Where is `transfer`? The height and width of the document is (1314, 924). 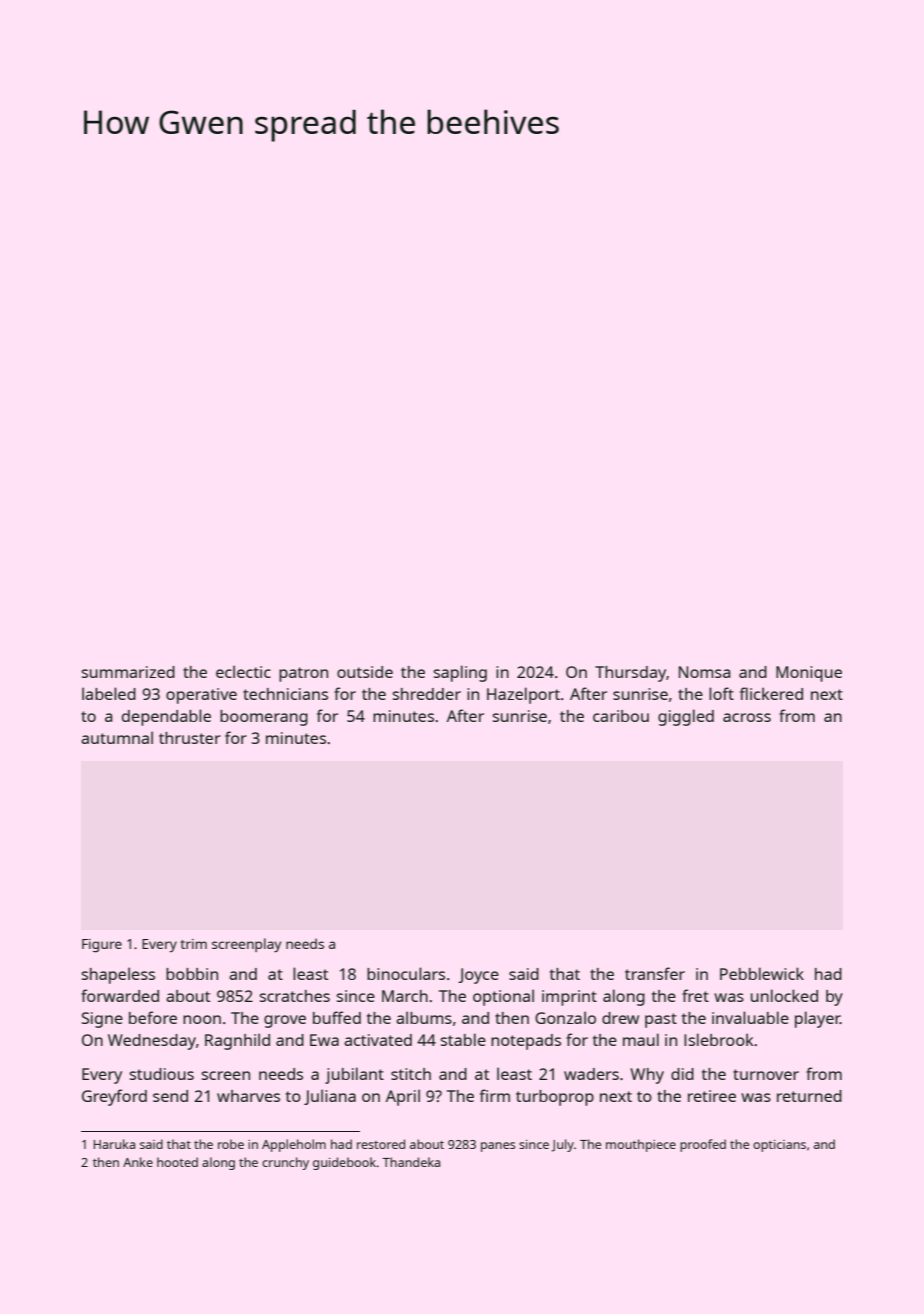 transfer is located at coordinates (655, 973).
